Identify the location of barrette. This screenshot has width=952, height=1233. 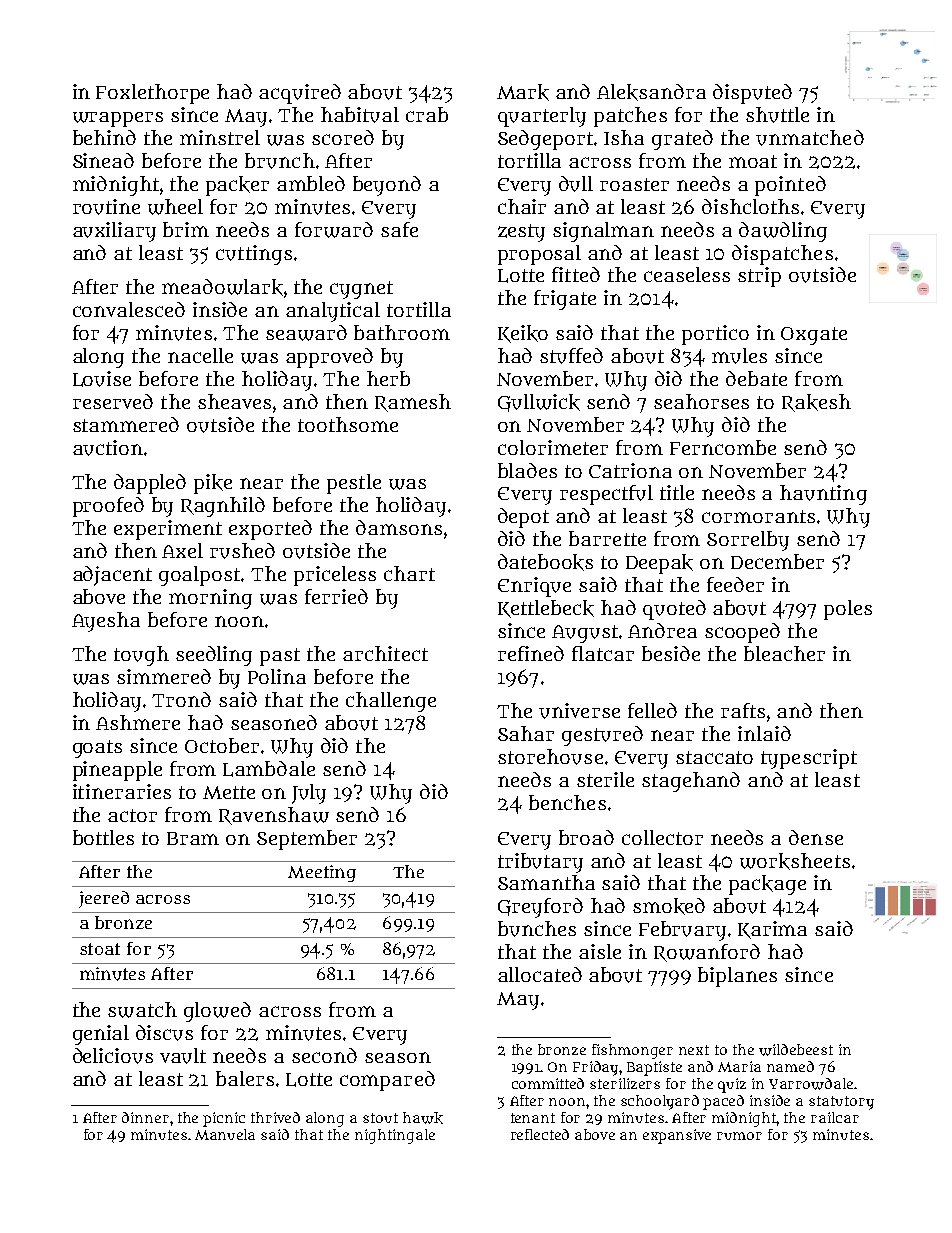
(607, 538).
